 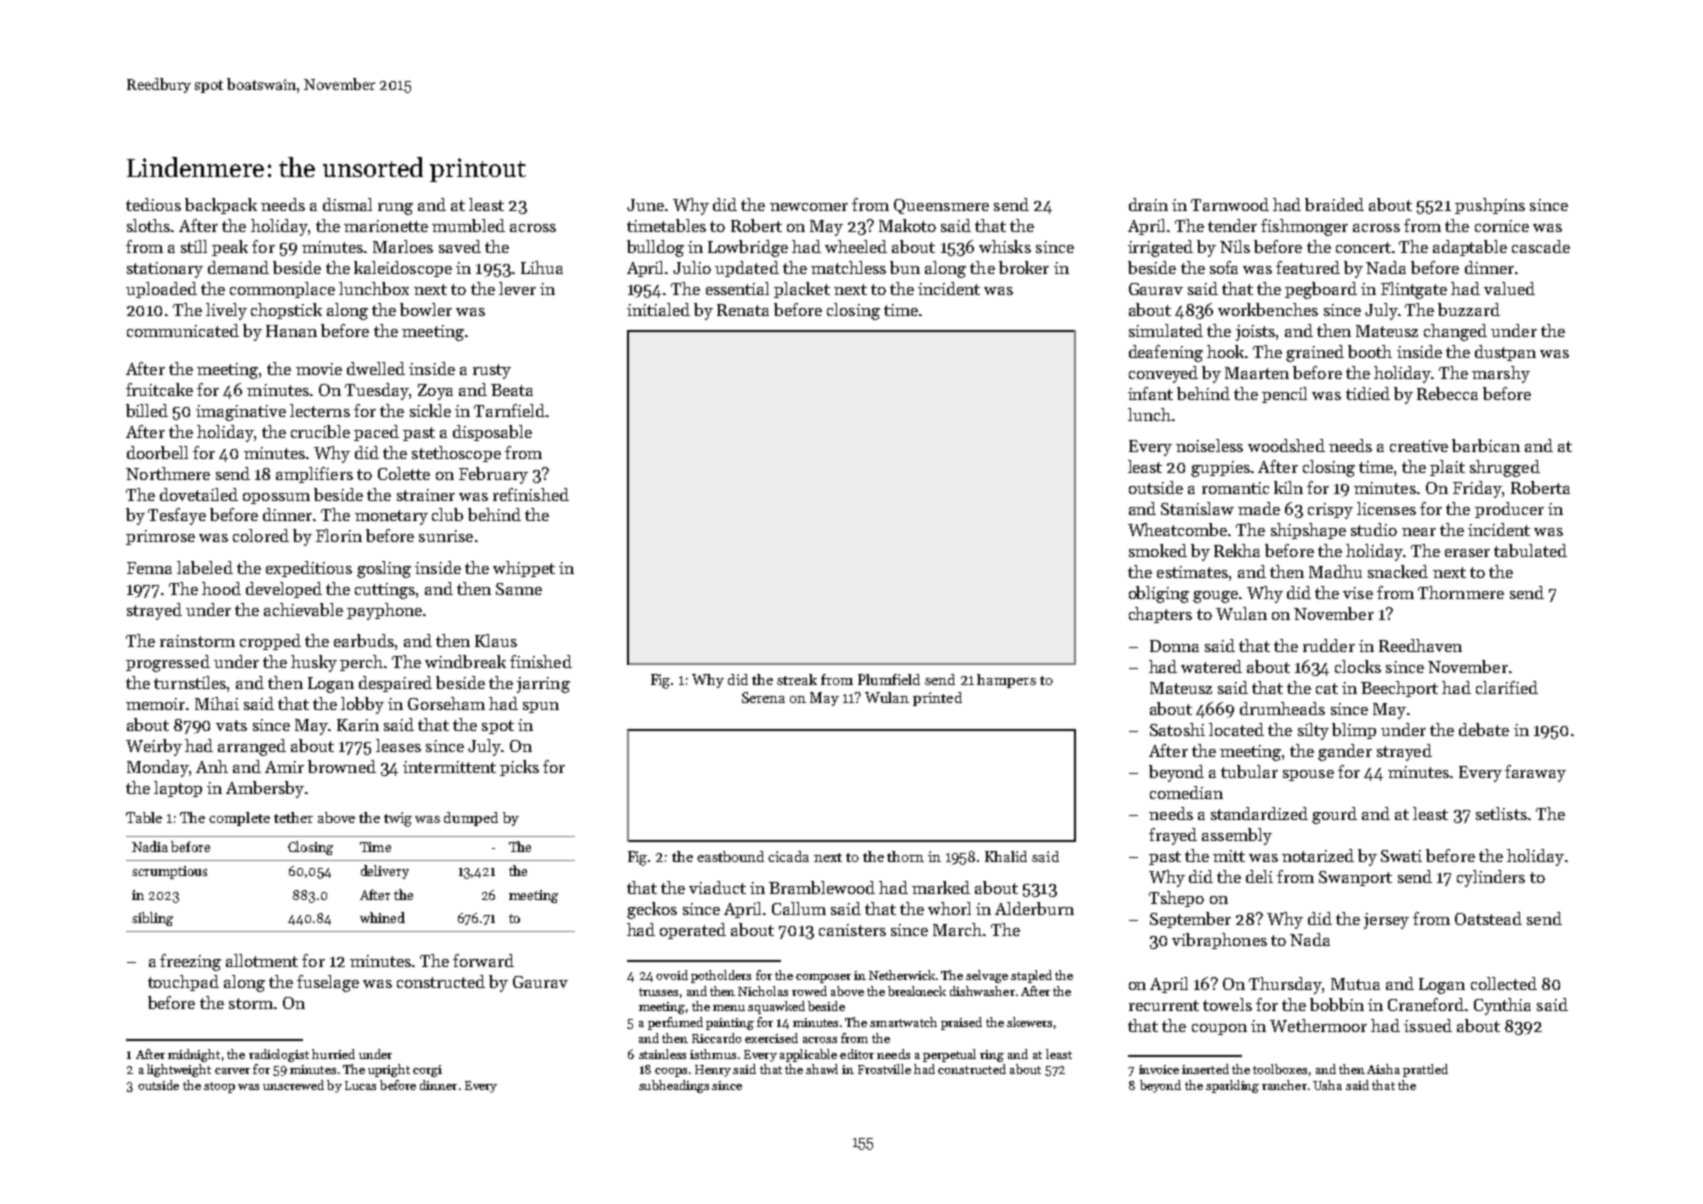 What do you see at coordinates (743, 310) in the image?
I see `Renata` at bounding box center [743, 310].
